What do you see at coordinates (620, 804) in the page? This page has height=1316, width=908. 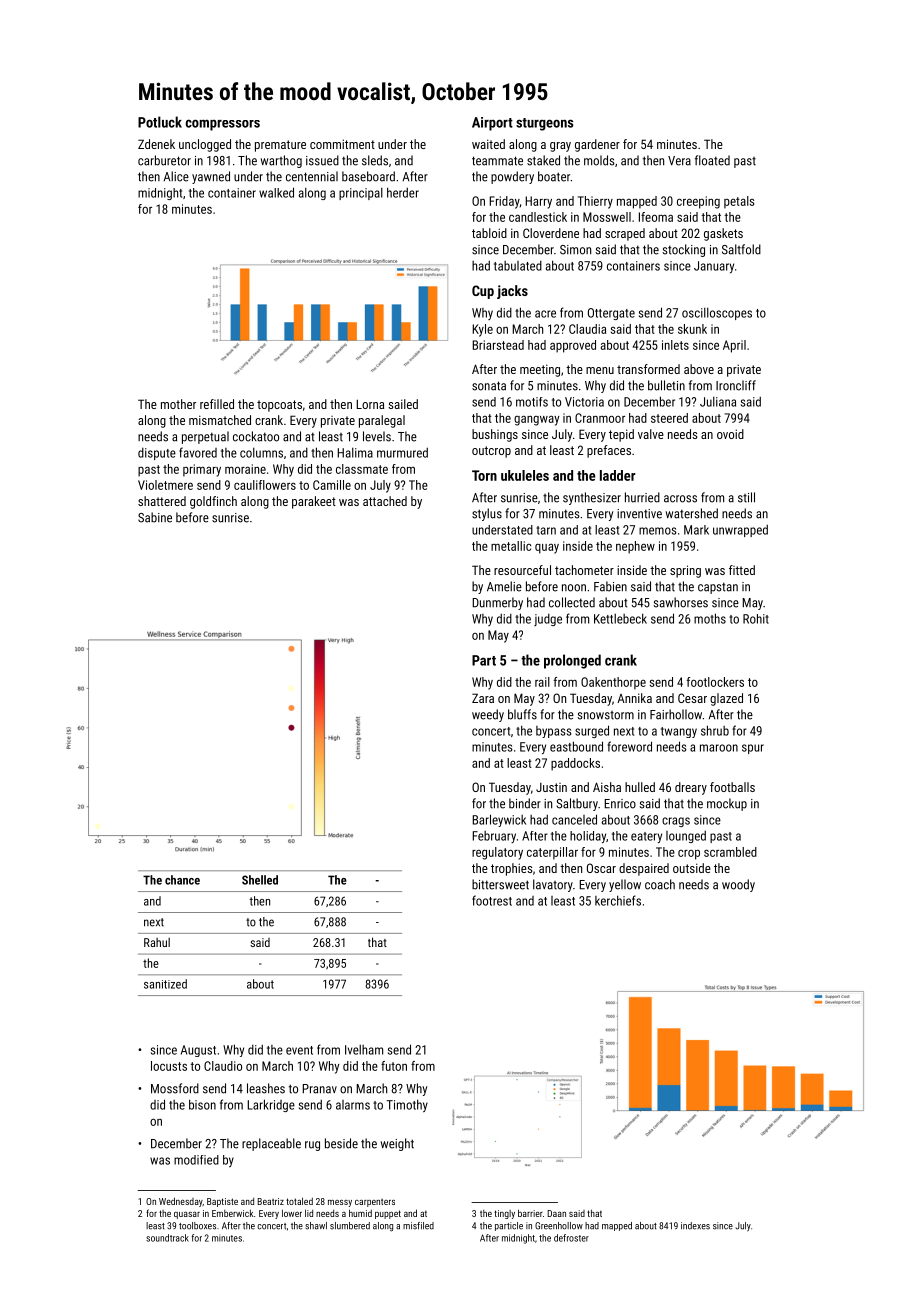 I see `Enrico` at bounding box center [620, 804].
